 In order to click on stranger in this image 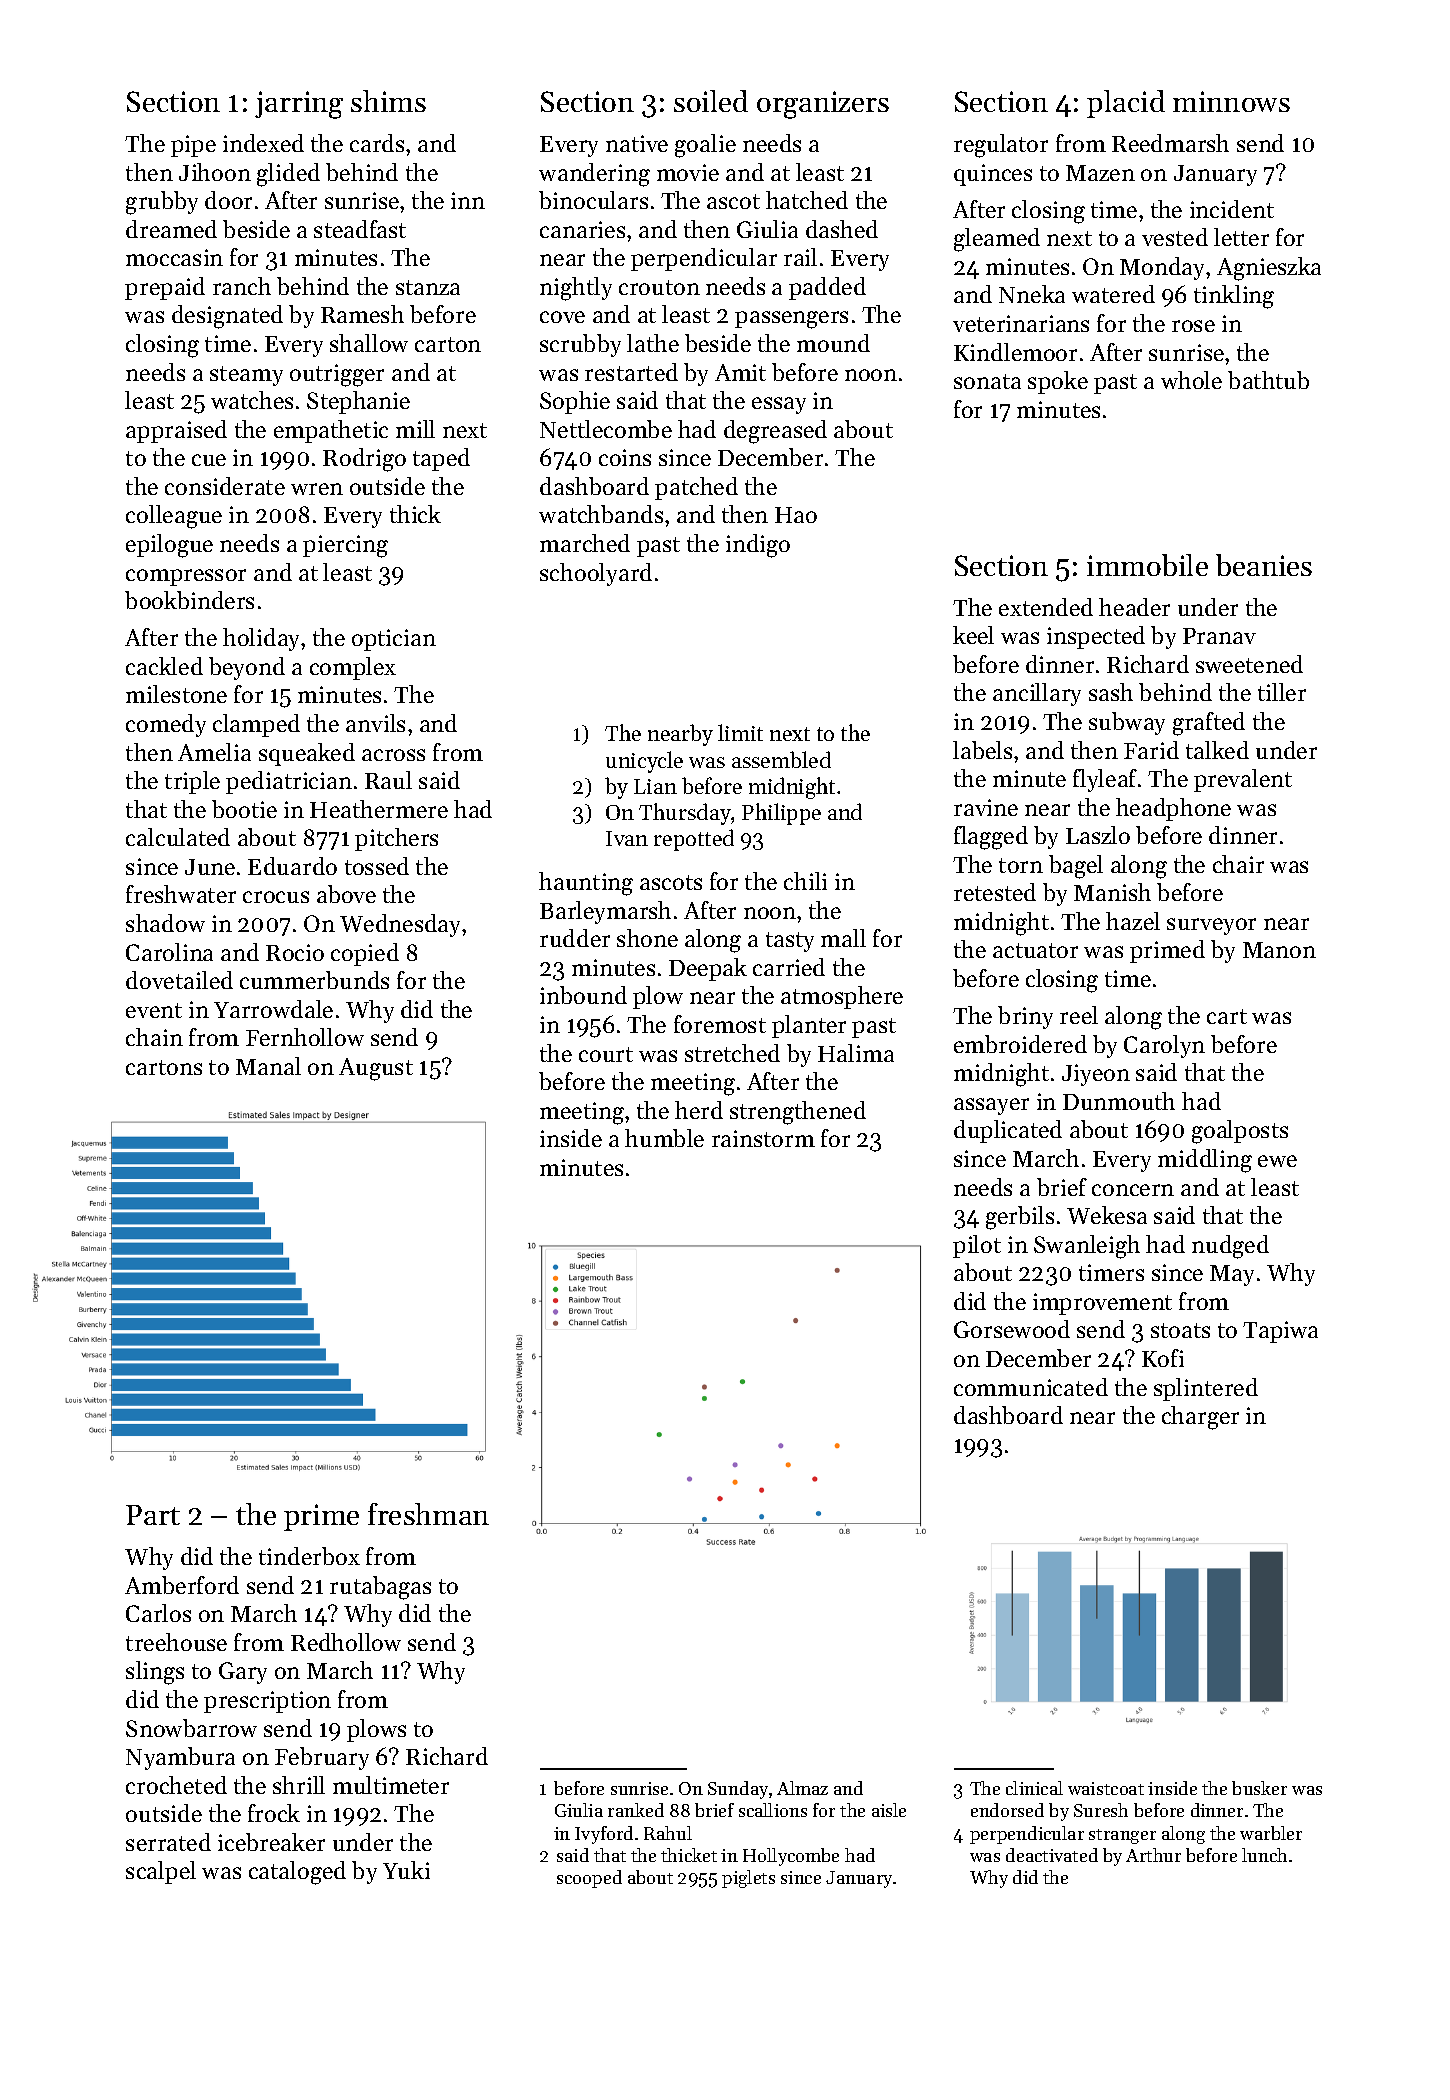, I will do `click(1122, 1836)`.
